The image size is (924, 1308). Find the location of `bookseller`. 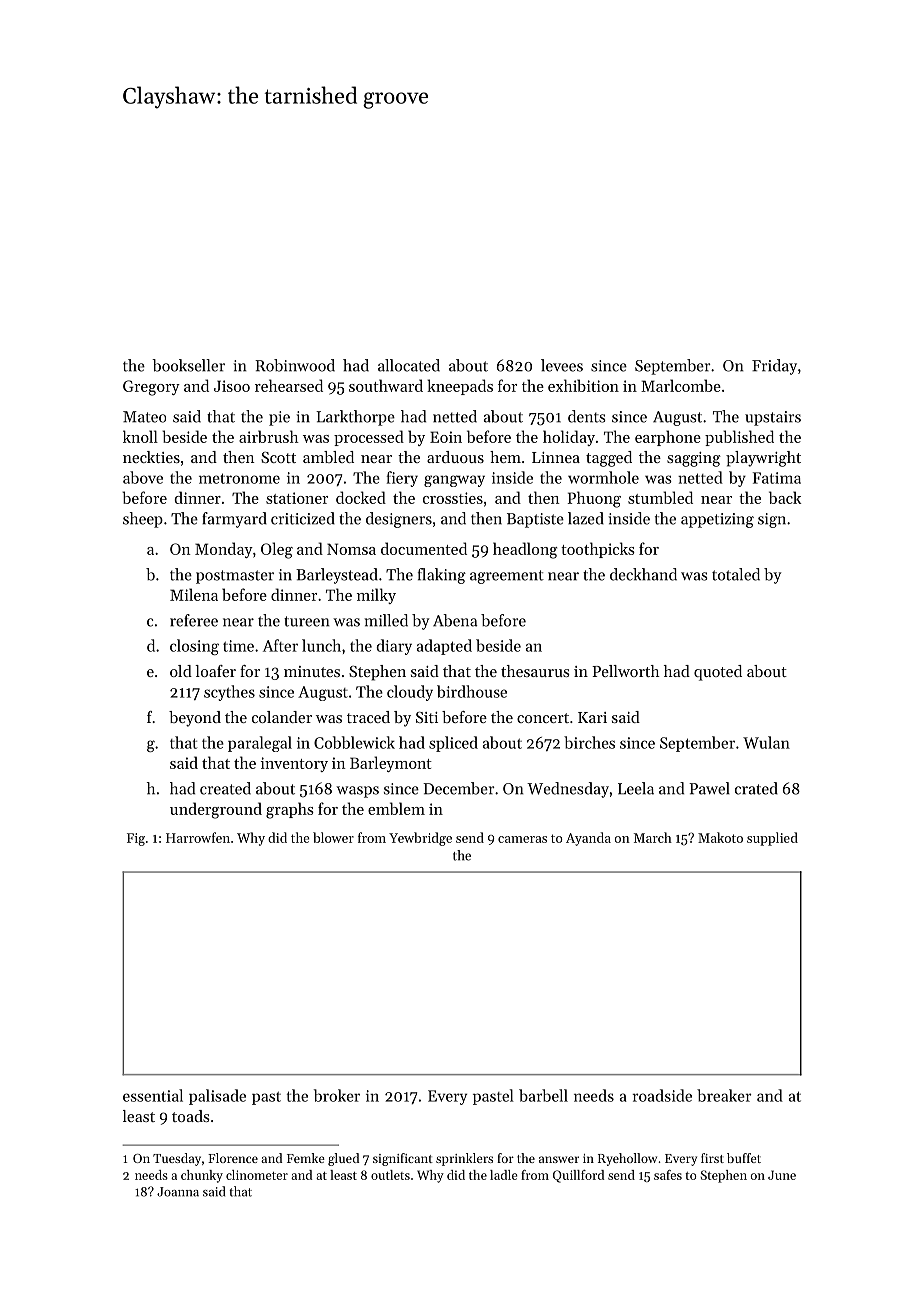

bookseller is located at coordinates (188, 365).
